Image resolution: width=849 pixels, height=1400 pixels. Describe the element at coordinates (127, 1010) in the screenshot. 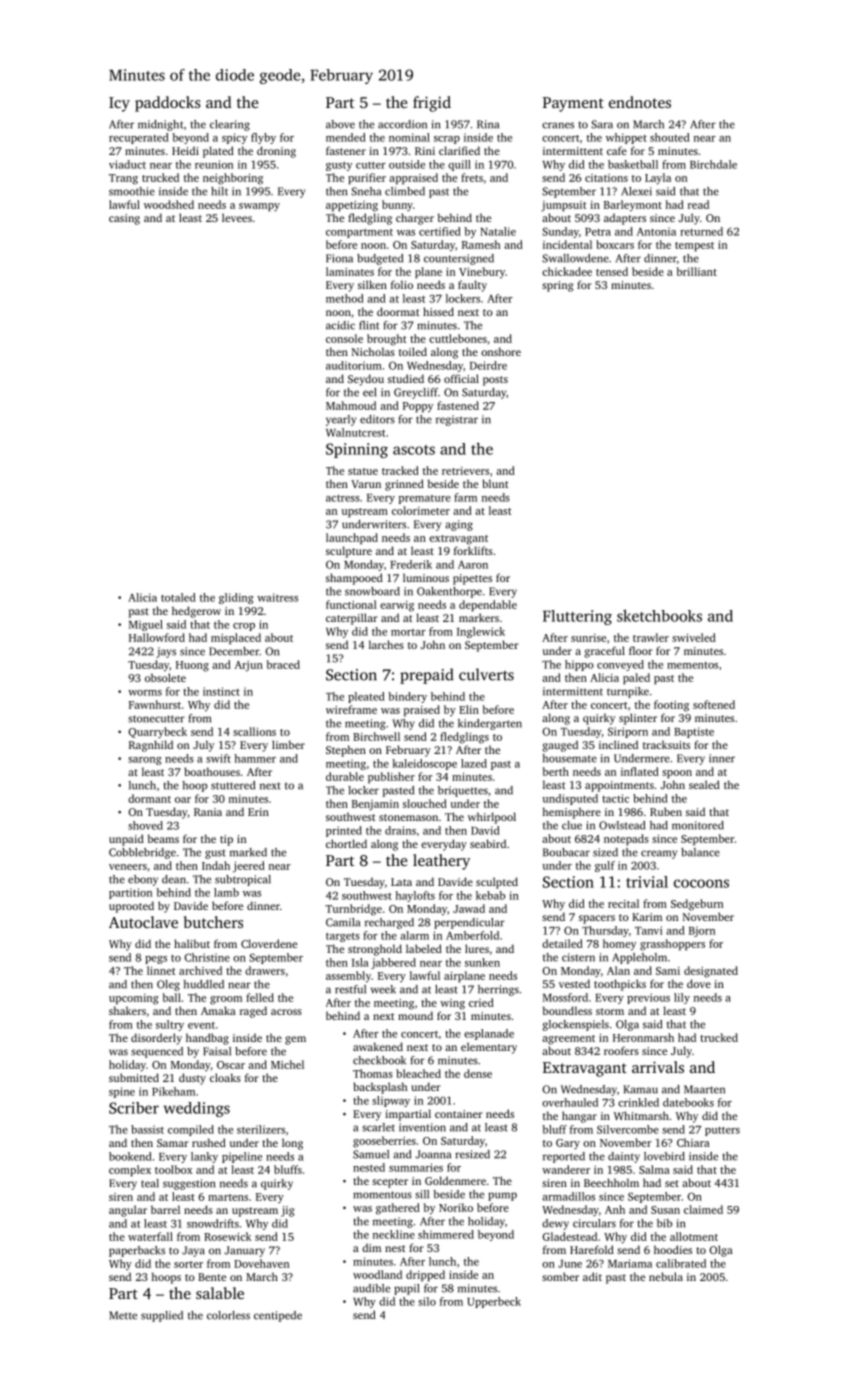

I see `shakers` at that location.
